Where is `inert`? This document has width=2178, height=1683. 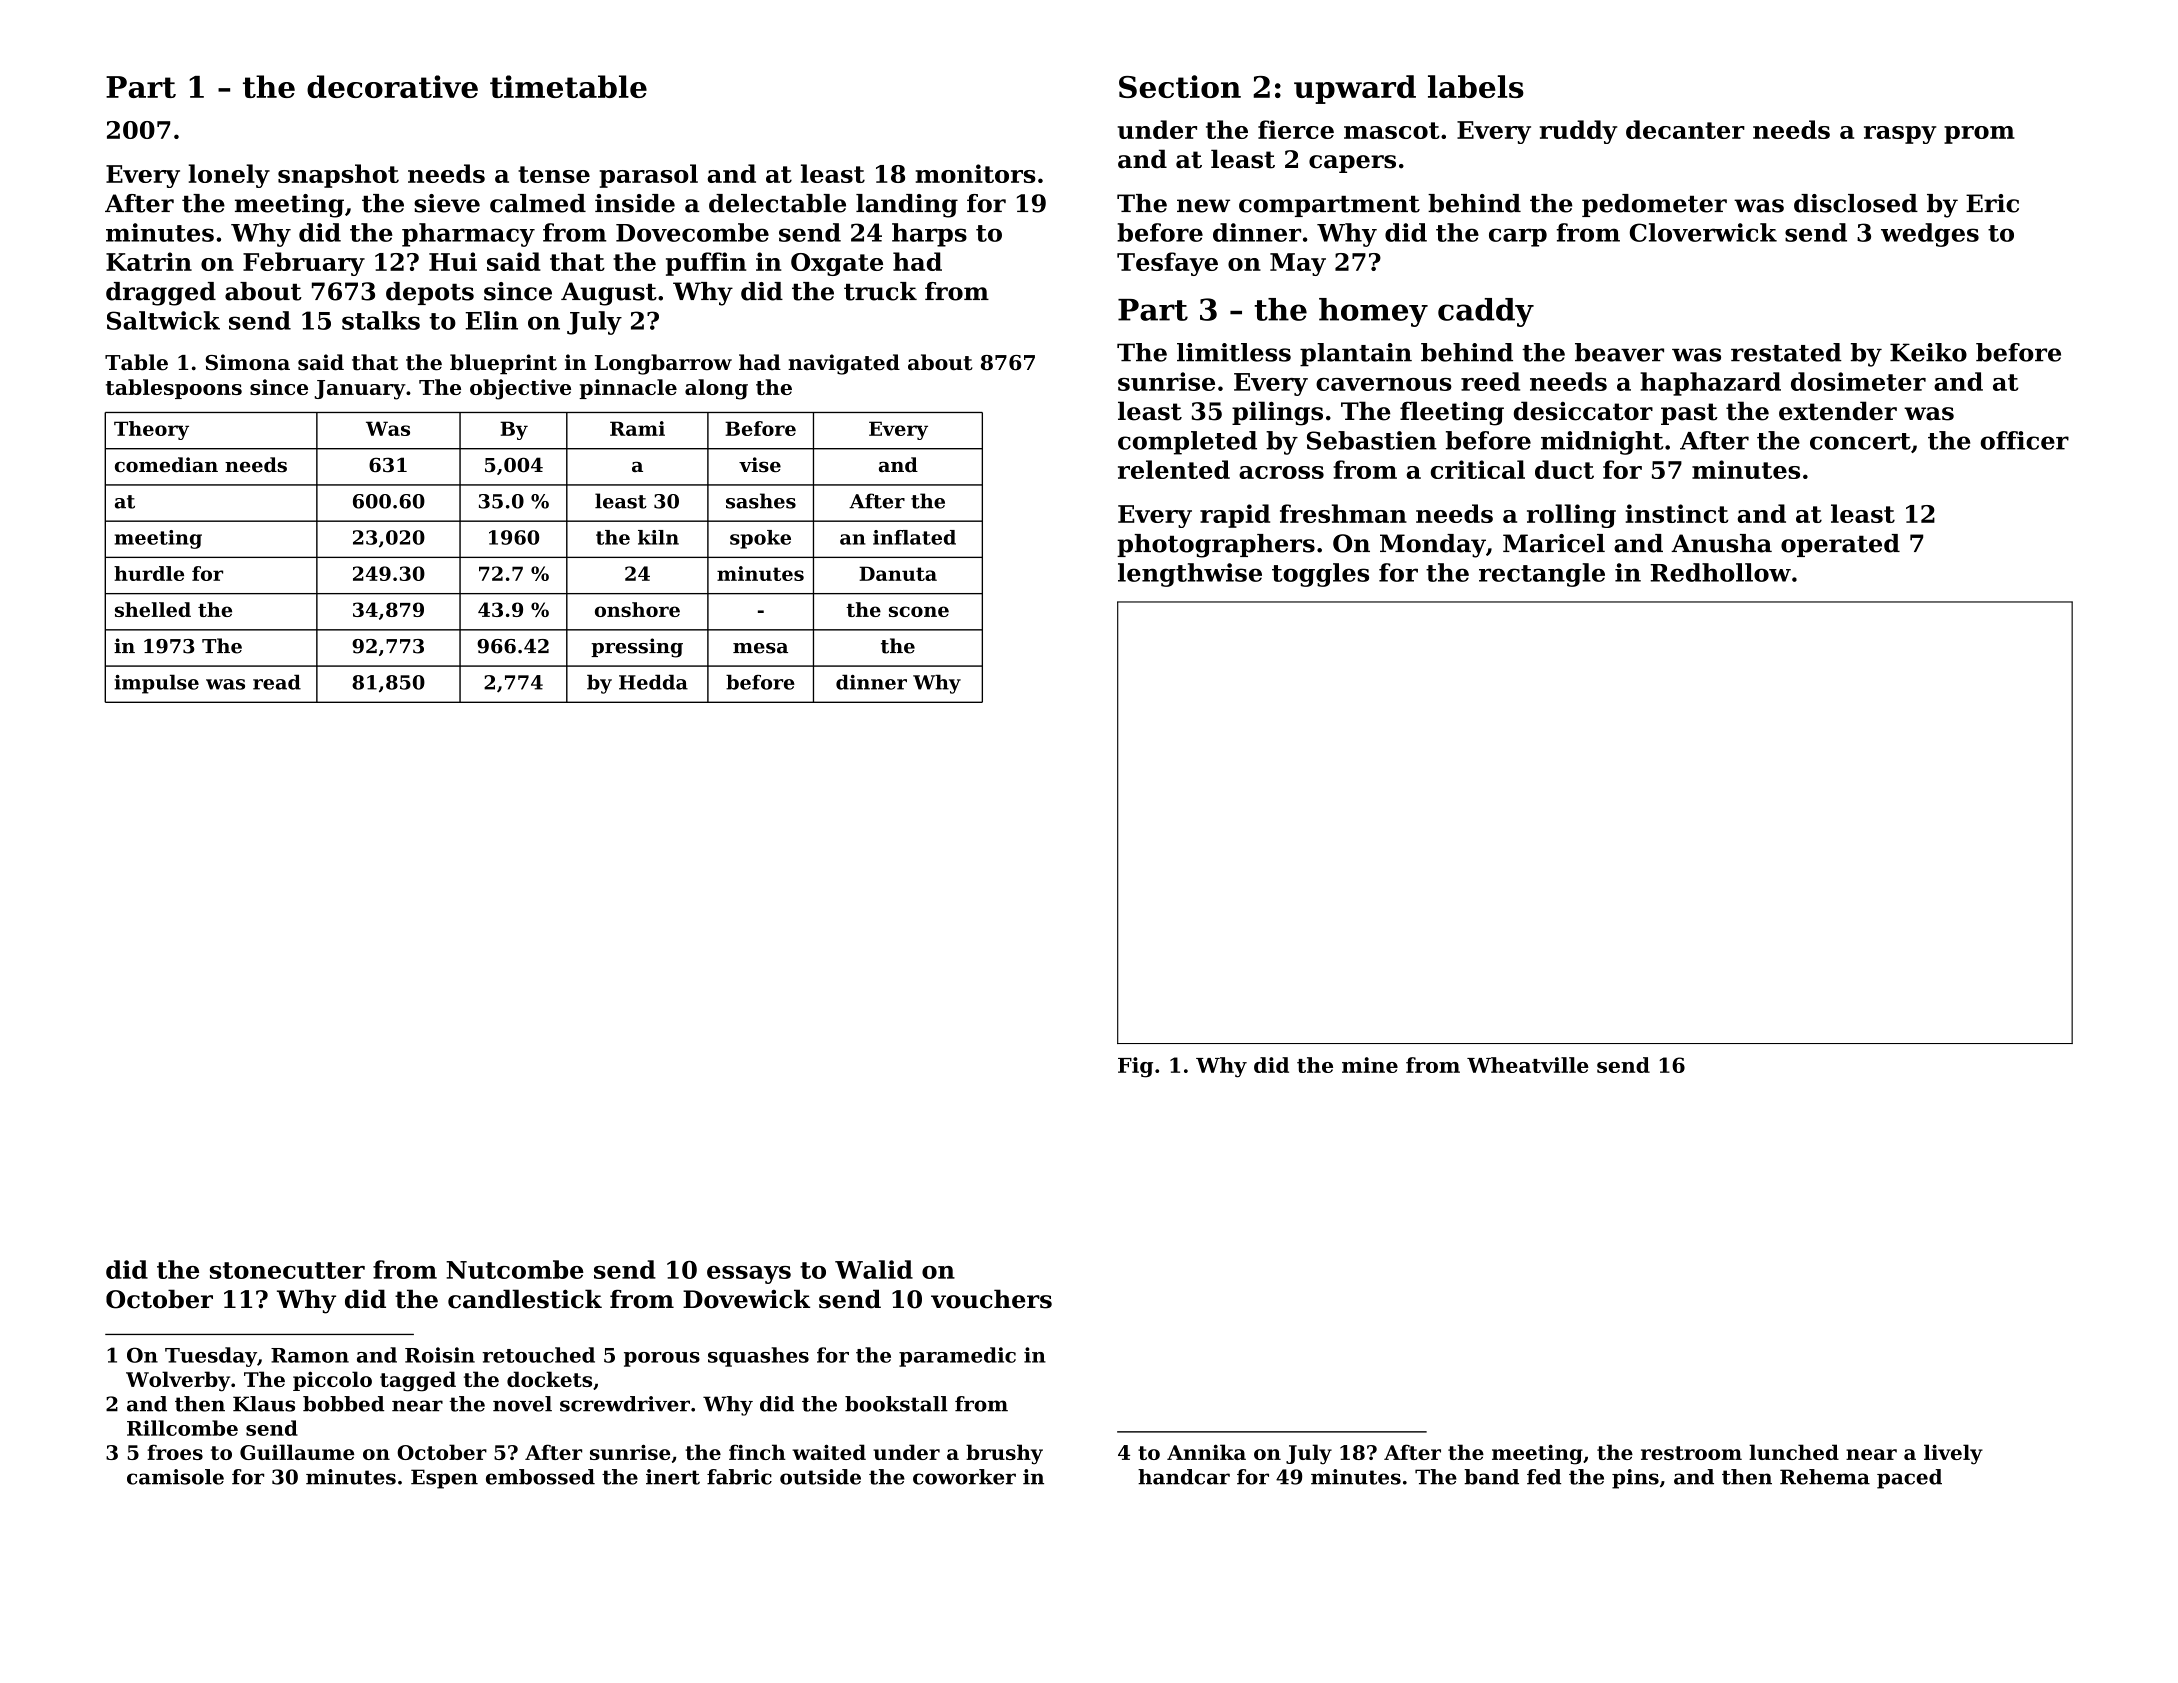 inert is located at coordinates (673, 1477).
